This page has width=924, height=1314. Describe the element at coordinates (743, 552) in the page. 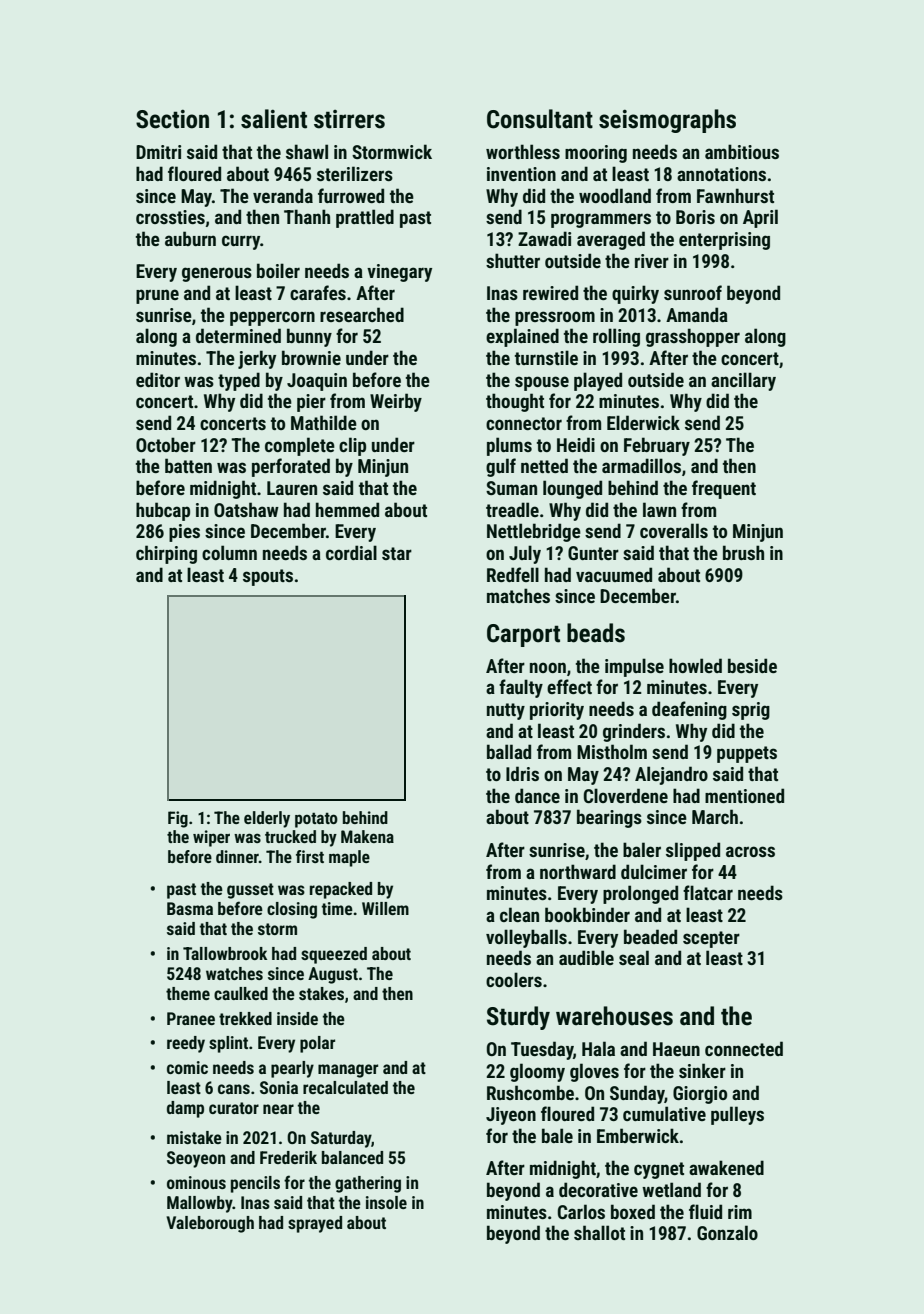

I see `brush` at that location.
